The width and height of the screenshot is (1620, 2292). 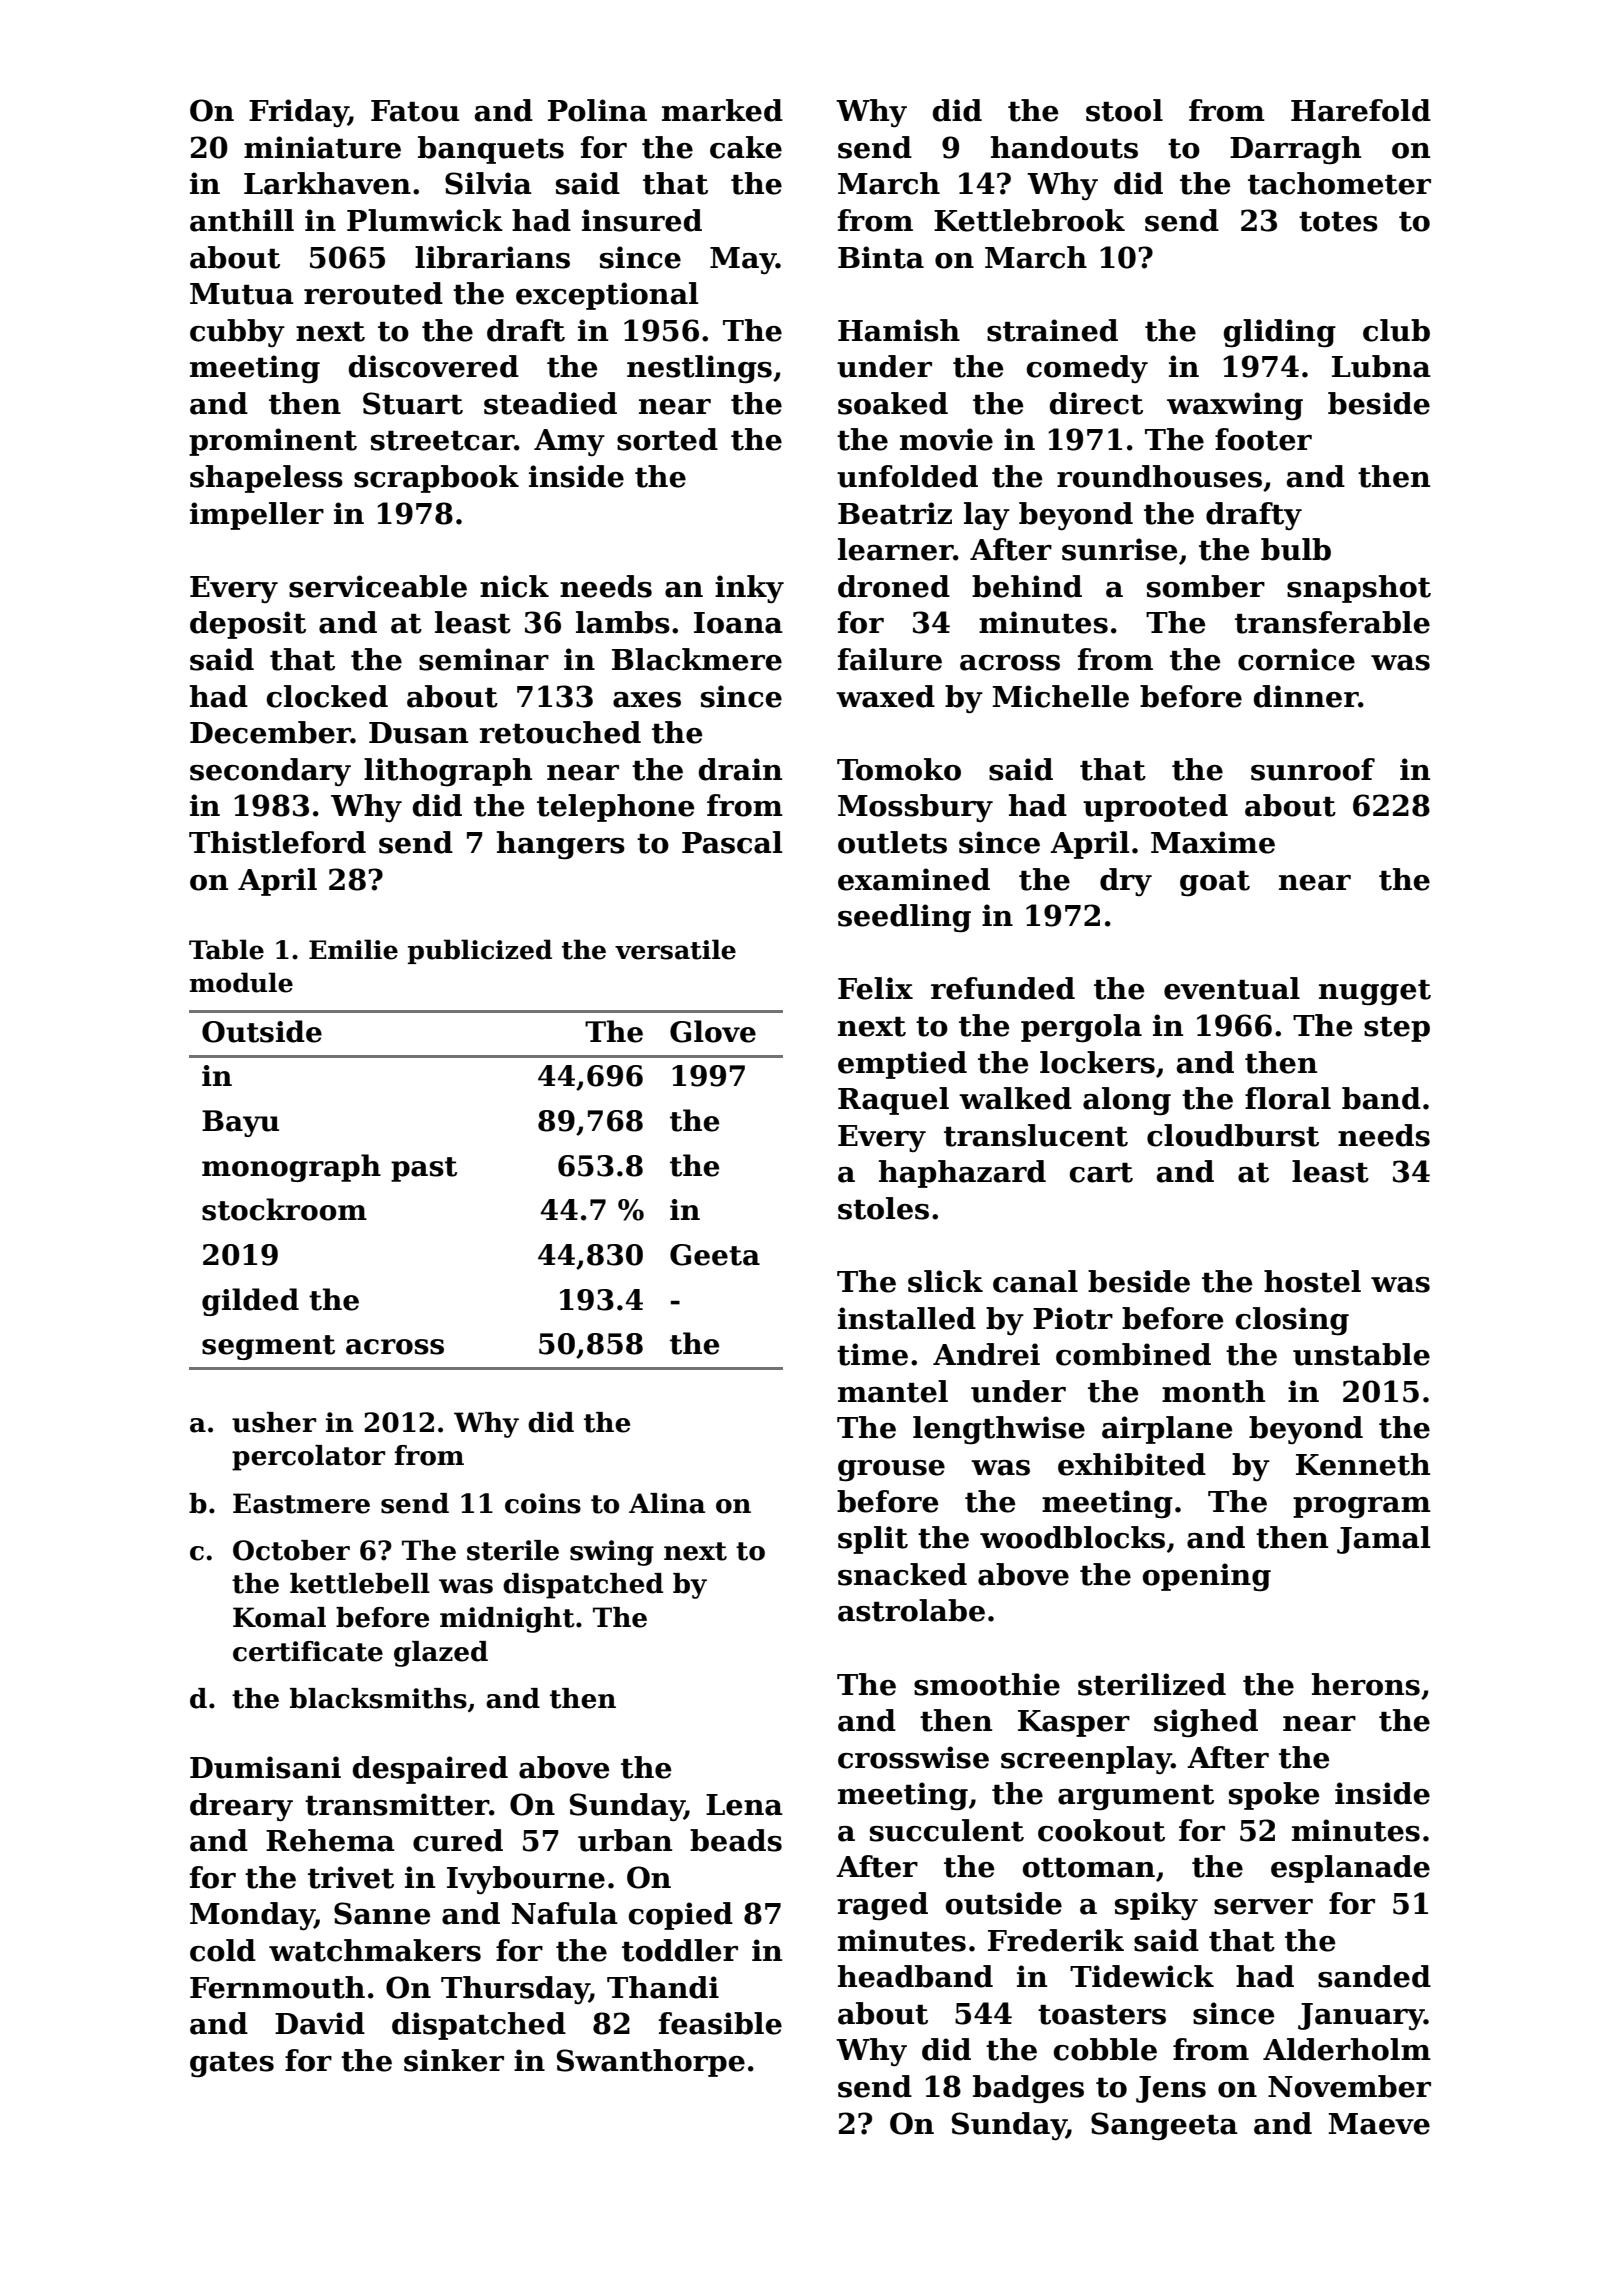 What do you see at coordinates (902, 1574) in the screenshot?
I see `snacked` at bounding box center [902, 1574].
